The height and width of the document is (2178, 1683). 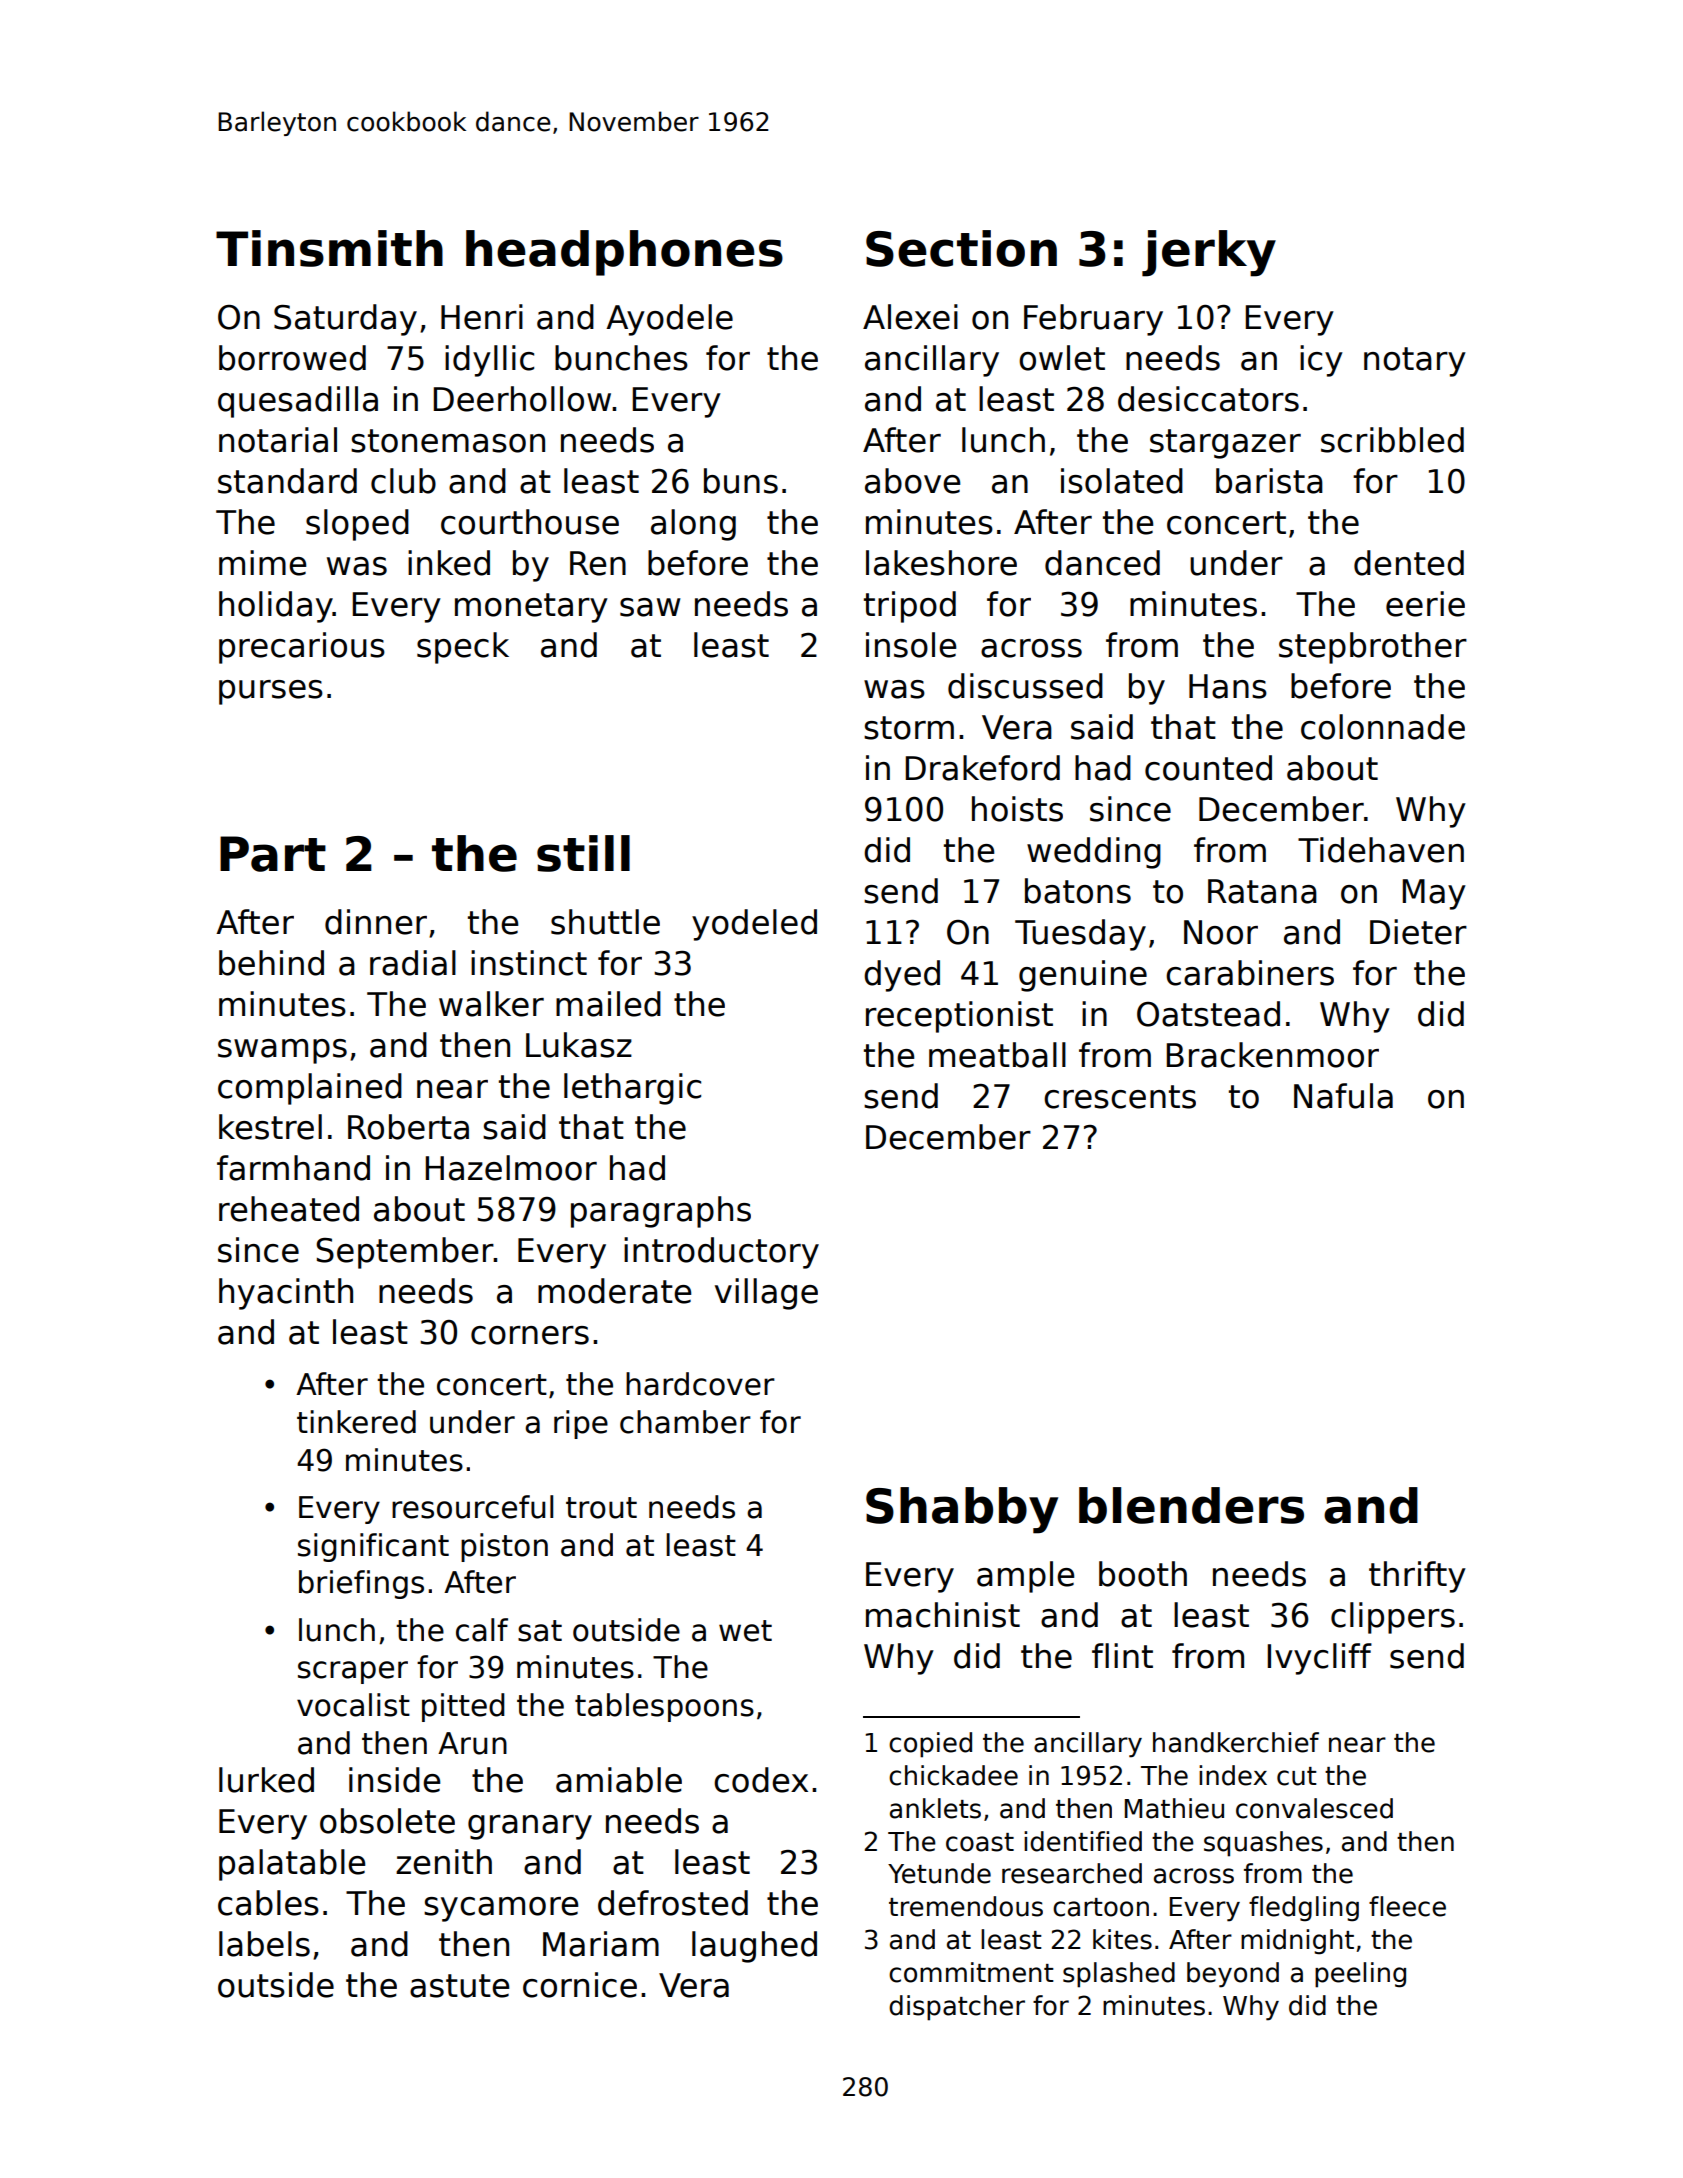 I want to click on Tinsmith, so click(x=329, y=248).
